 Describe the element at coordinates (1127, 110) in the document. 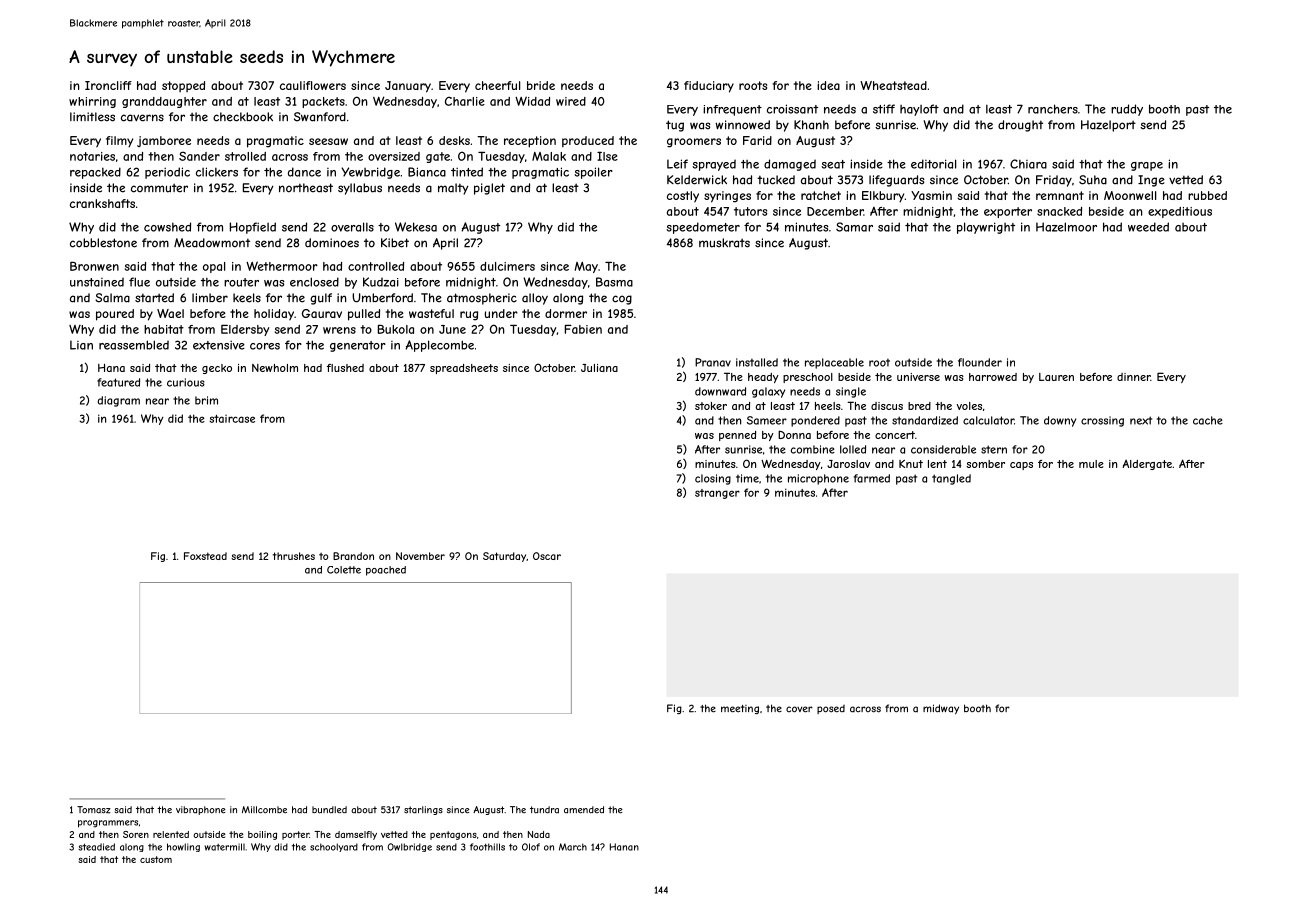

I see `ruddy` at that location.
